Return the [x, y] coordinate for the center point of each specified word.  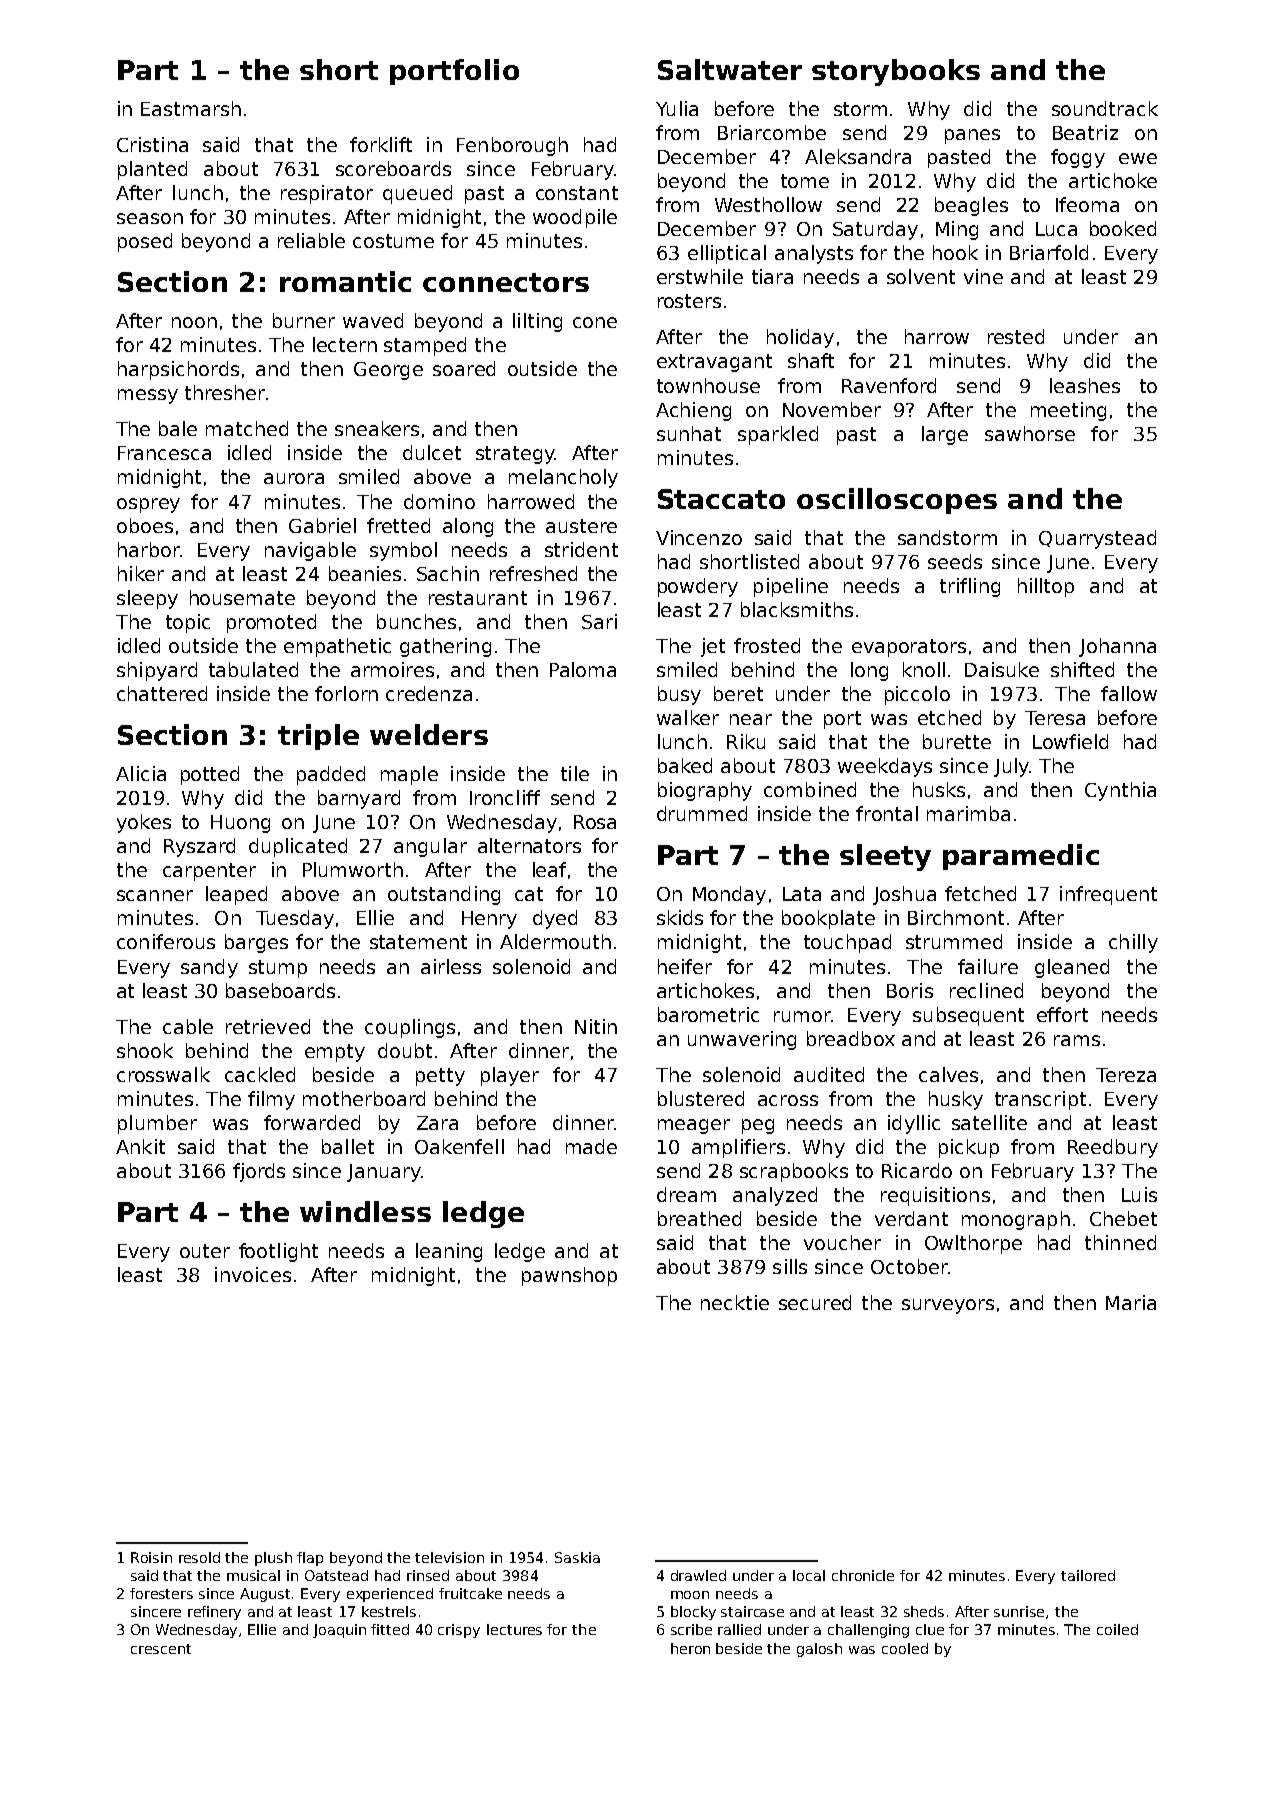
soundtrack [1105, 108]
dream [686, 1194]
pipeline [791, 587]
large [945, 435]
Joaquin [339, 1631]
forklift [381, 144]
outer [205, 1251]
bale [178, 428]
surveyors [948, 1306]
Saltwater [730, 69]
